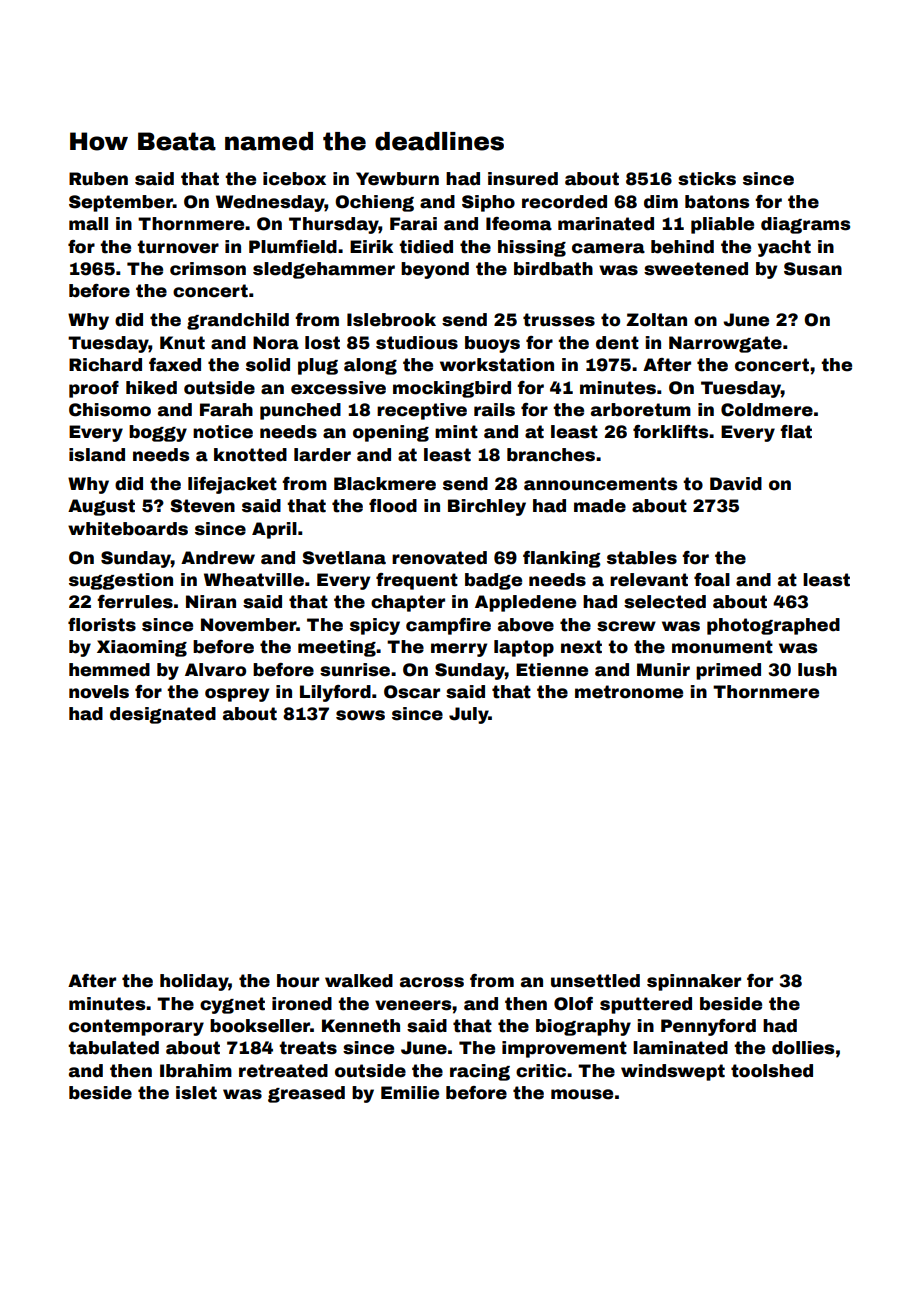  I want to click on Narrowgate, so click(725, 344).
